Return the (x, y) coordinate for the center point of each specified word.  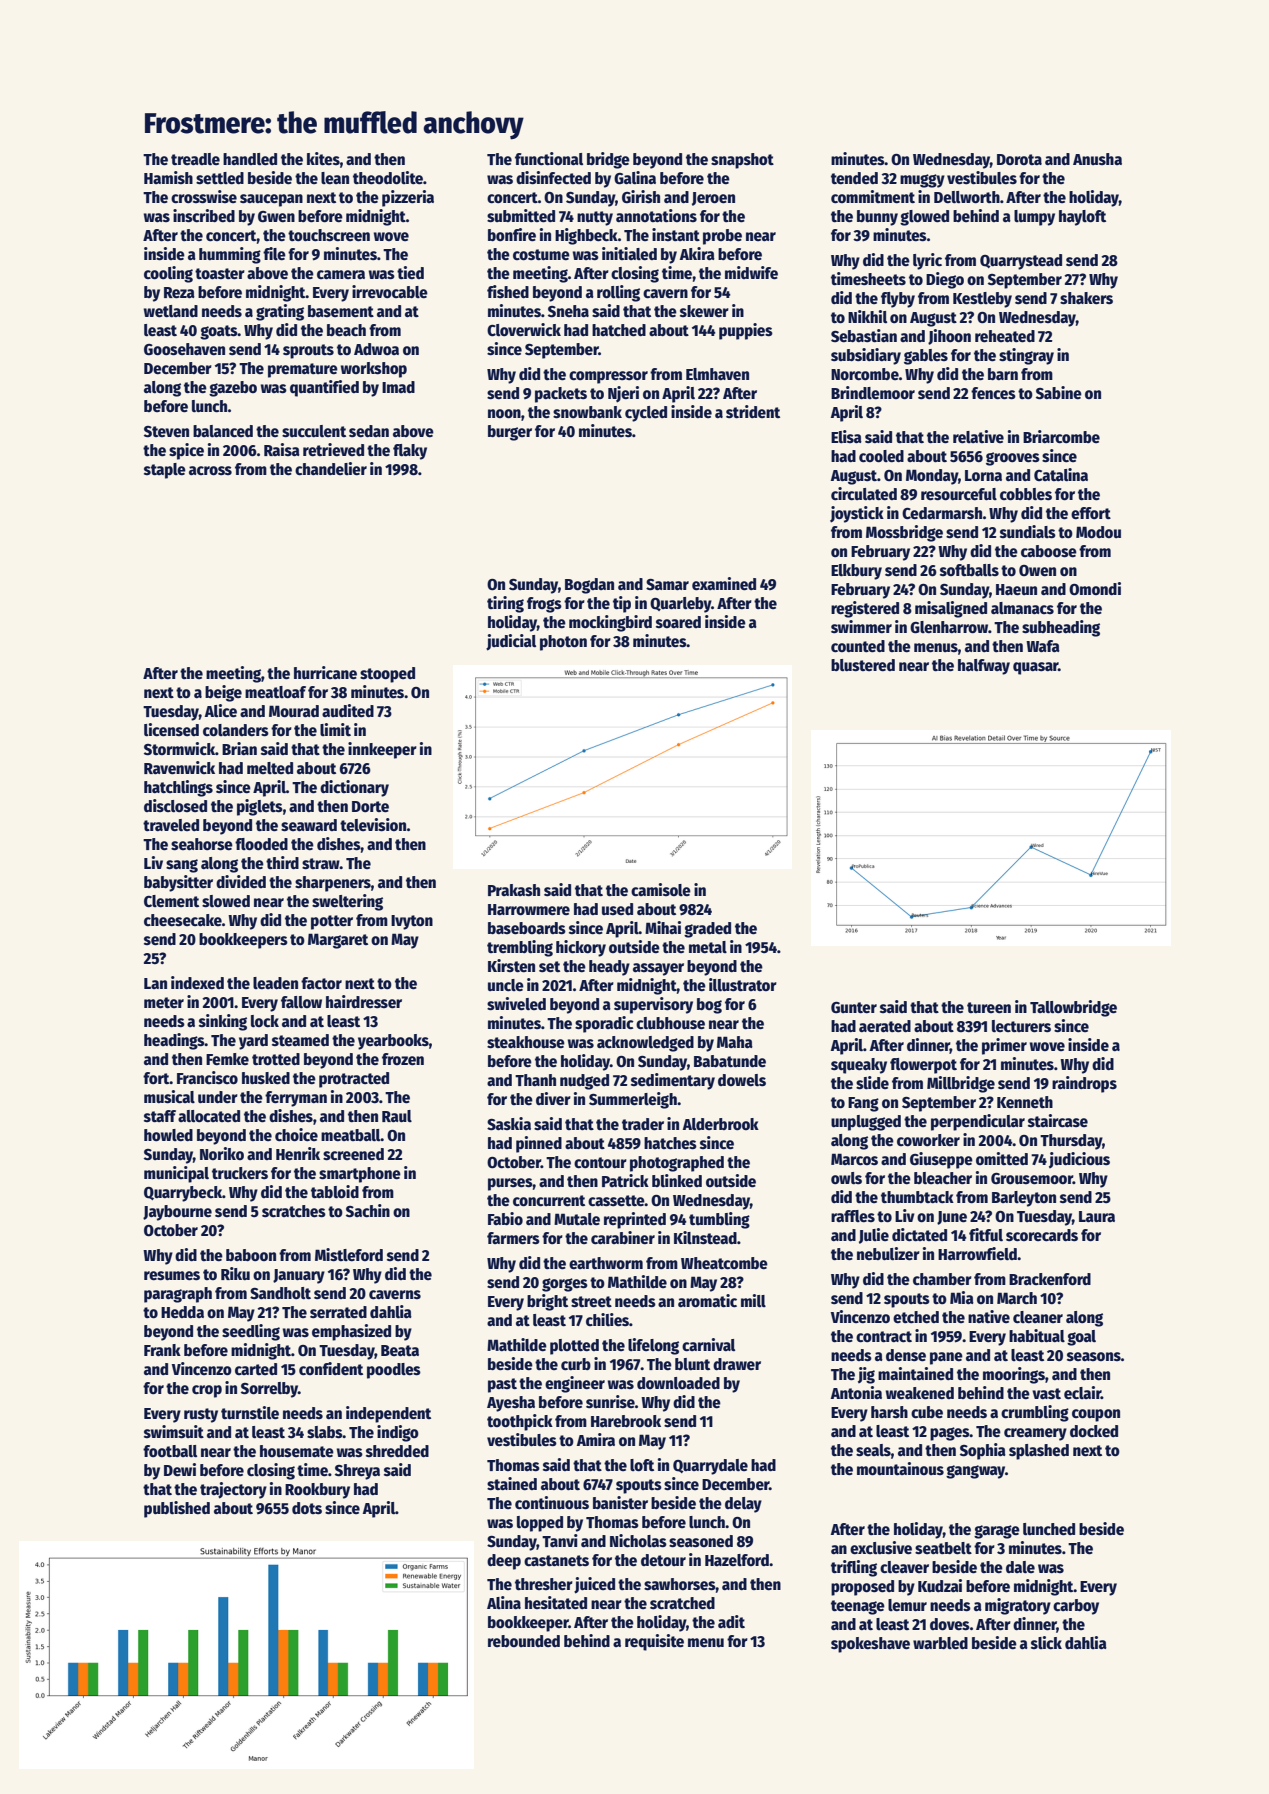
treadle (195, 159)
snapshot (742, 161)
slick (1046, 1643)
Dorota (1019, 159)
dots (307, 1508)
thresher (544, 1584)
